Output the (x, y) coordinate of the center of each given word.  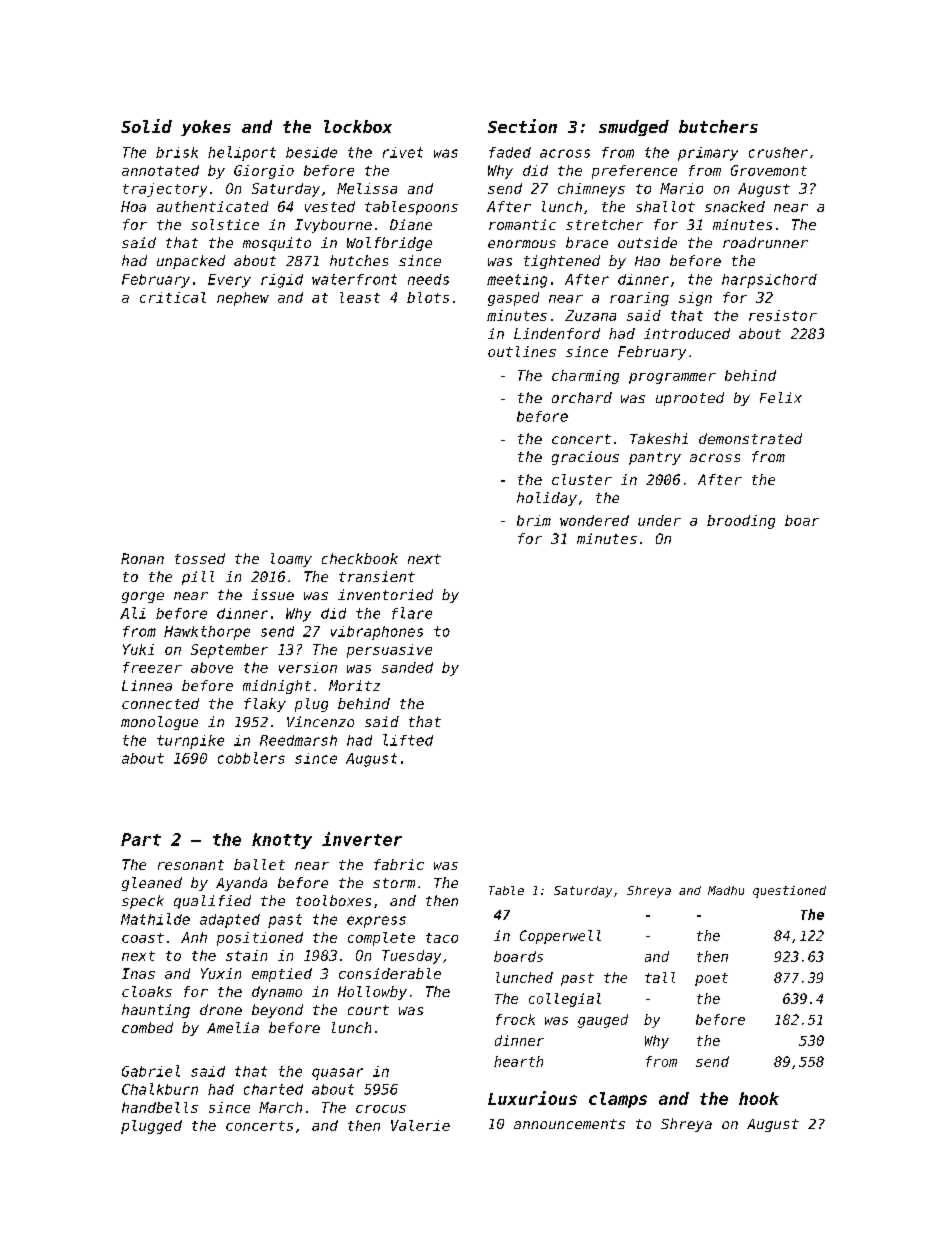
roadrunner (765, 242)
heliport (242, 153)
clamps (618, 1100)
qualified (212, 902)
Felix (781, 397)
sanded (407, 667)
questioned (789, 892)
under (659, 520)
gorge (143, 597)
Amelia (233, 1027)
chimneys (591, 190)
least (360, 297)
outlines (522, 351)
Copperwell (560, 937)
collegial (565, 1000)
